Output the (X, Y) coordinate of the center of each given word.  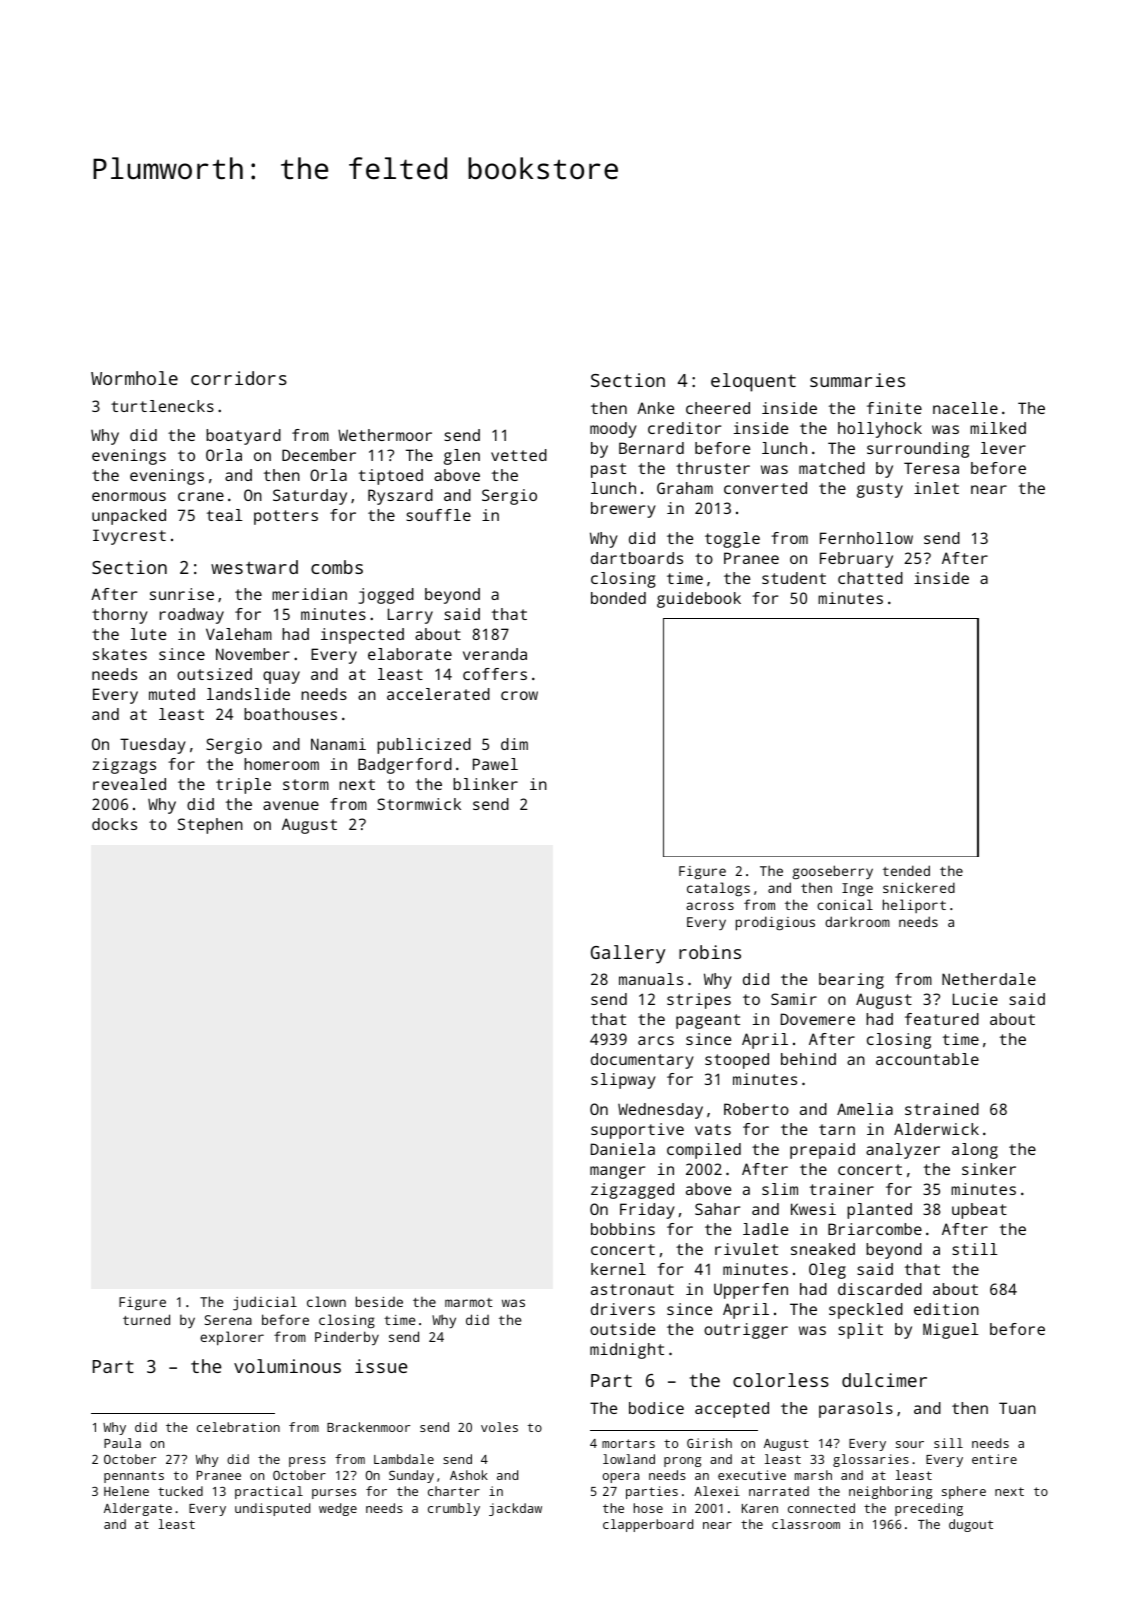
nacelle (965, 408)
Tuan (1017, 1408)
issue (381, 1366)
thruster (713, 468)
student (794, 578)
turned (146, 1319)
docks (114, 824)
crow (519, 695)
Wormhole (134, 378)
